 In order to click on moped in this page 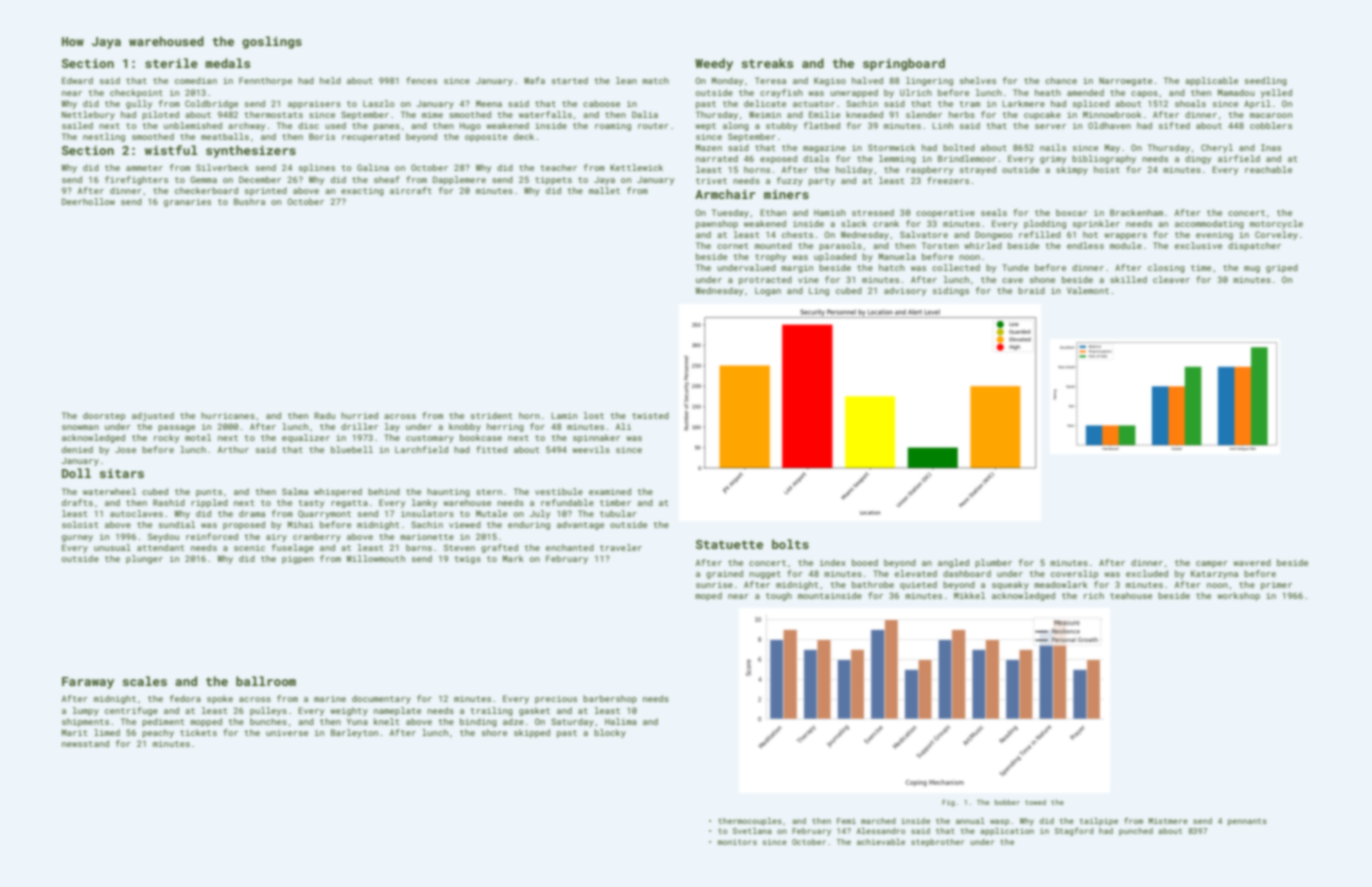, I will do `click(708, 596)`.
